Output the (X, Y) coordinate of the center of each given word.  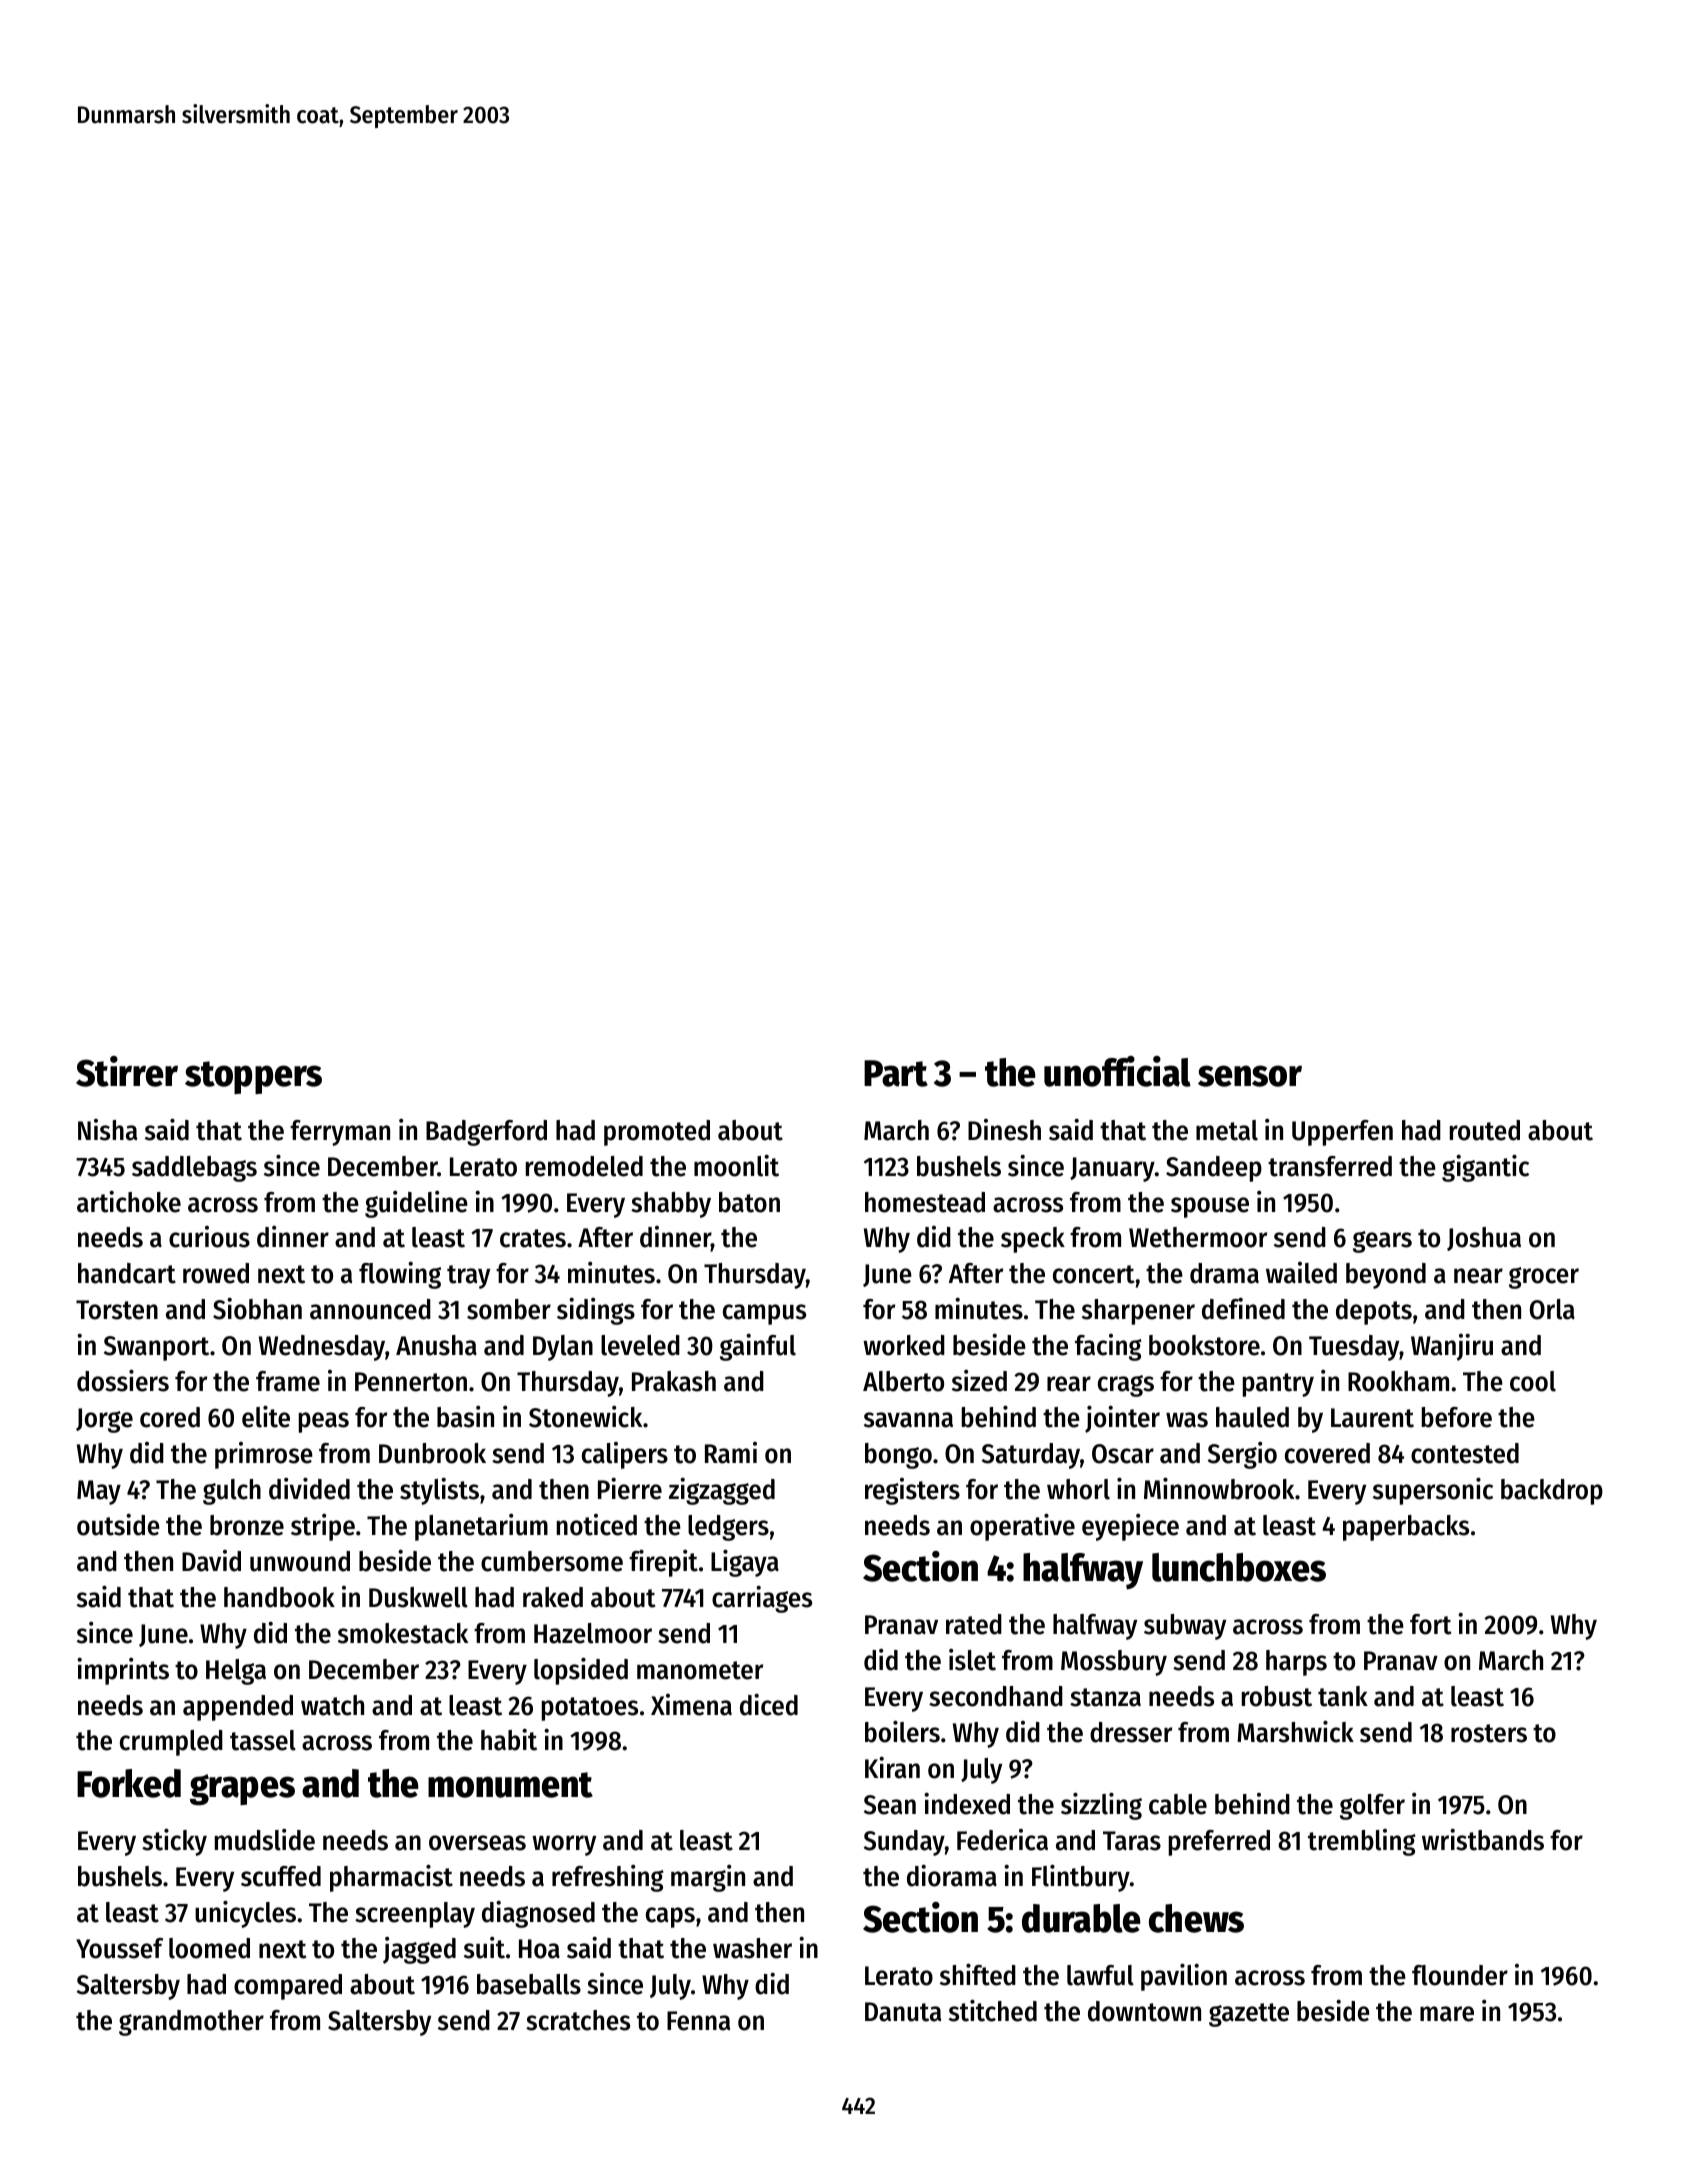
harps (1296, 1663)
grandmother (191, 2023)
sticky (174, 1842)
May (99, 1492)
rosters (1489, 1733)
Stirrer (127, 1071)
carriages (762, 1599)
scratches (578, 2020)
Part (896, 1073)
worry (564, 1845)
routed (1485, 1130)
